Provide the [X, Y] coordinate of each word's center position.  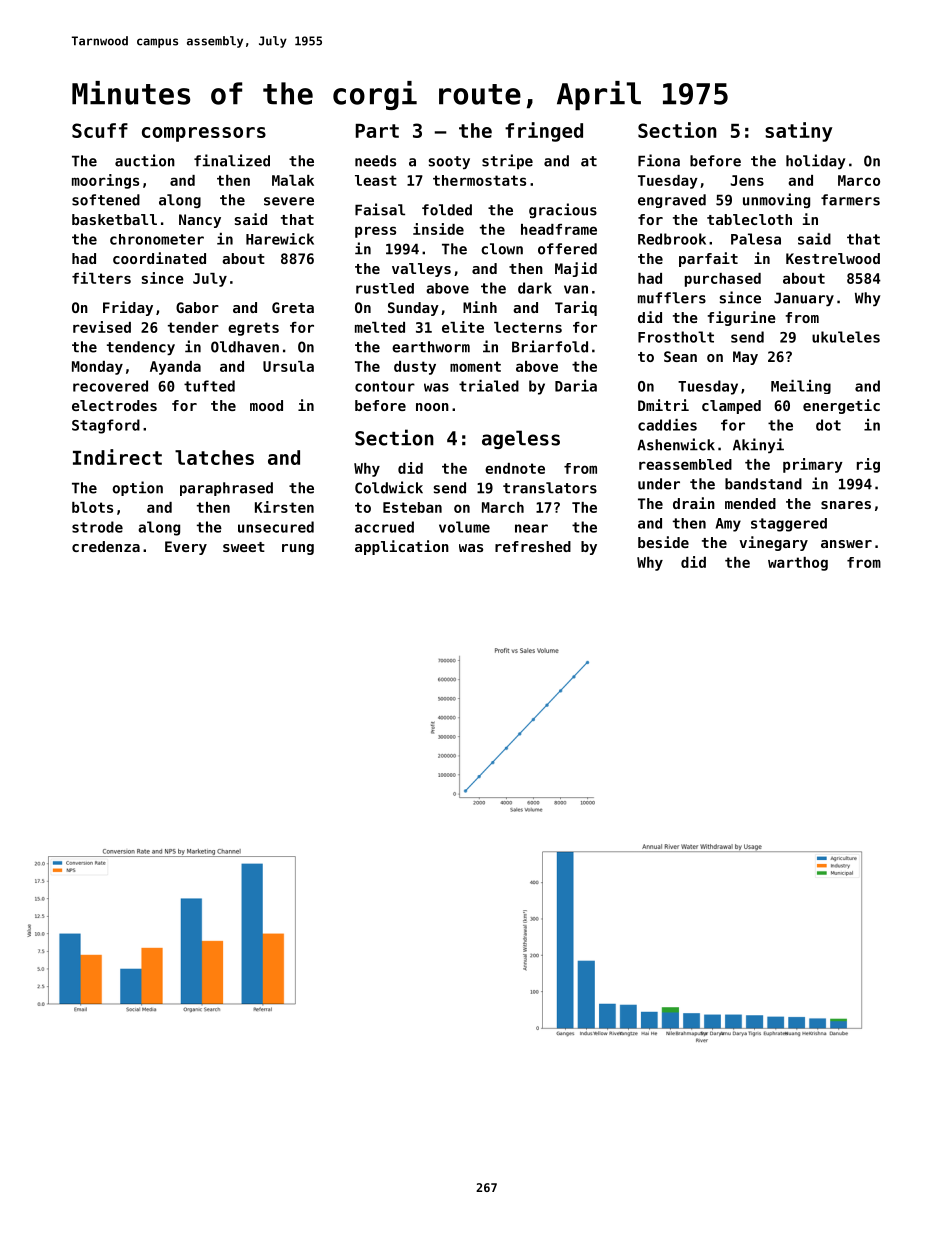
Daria [576, 386]
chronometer [157, 239]
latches [214, 457]
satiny [799, 132]
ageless [521, 439]
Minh [480, 307]
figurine [742, 318]
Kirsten [284, 507]
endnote [515, 468]
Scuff [100, 130]
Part [377, 131]
